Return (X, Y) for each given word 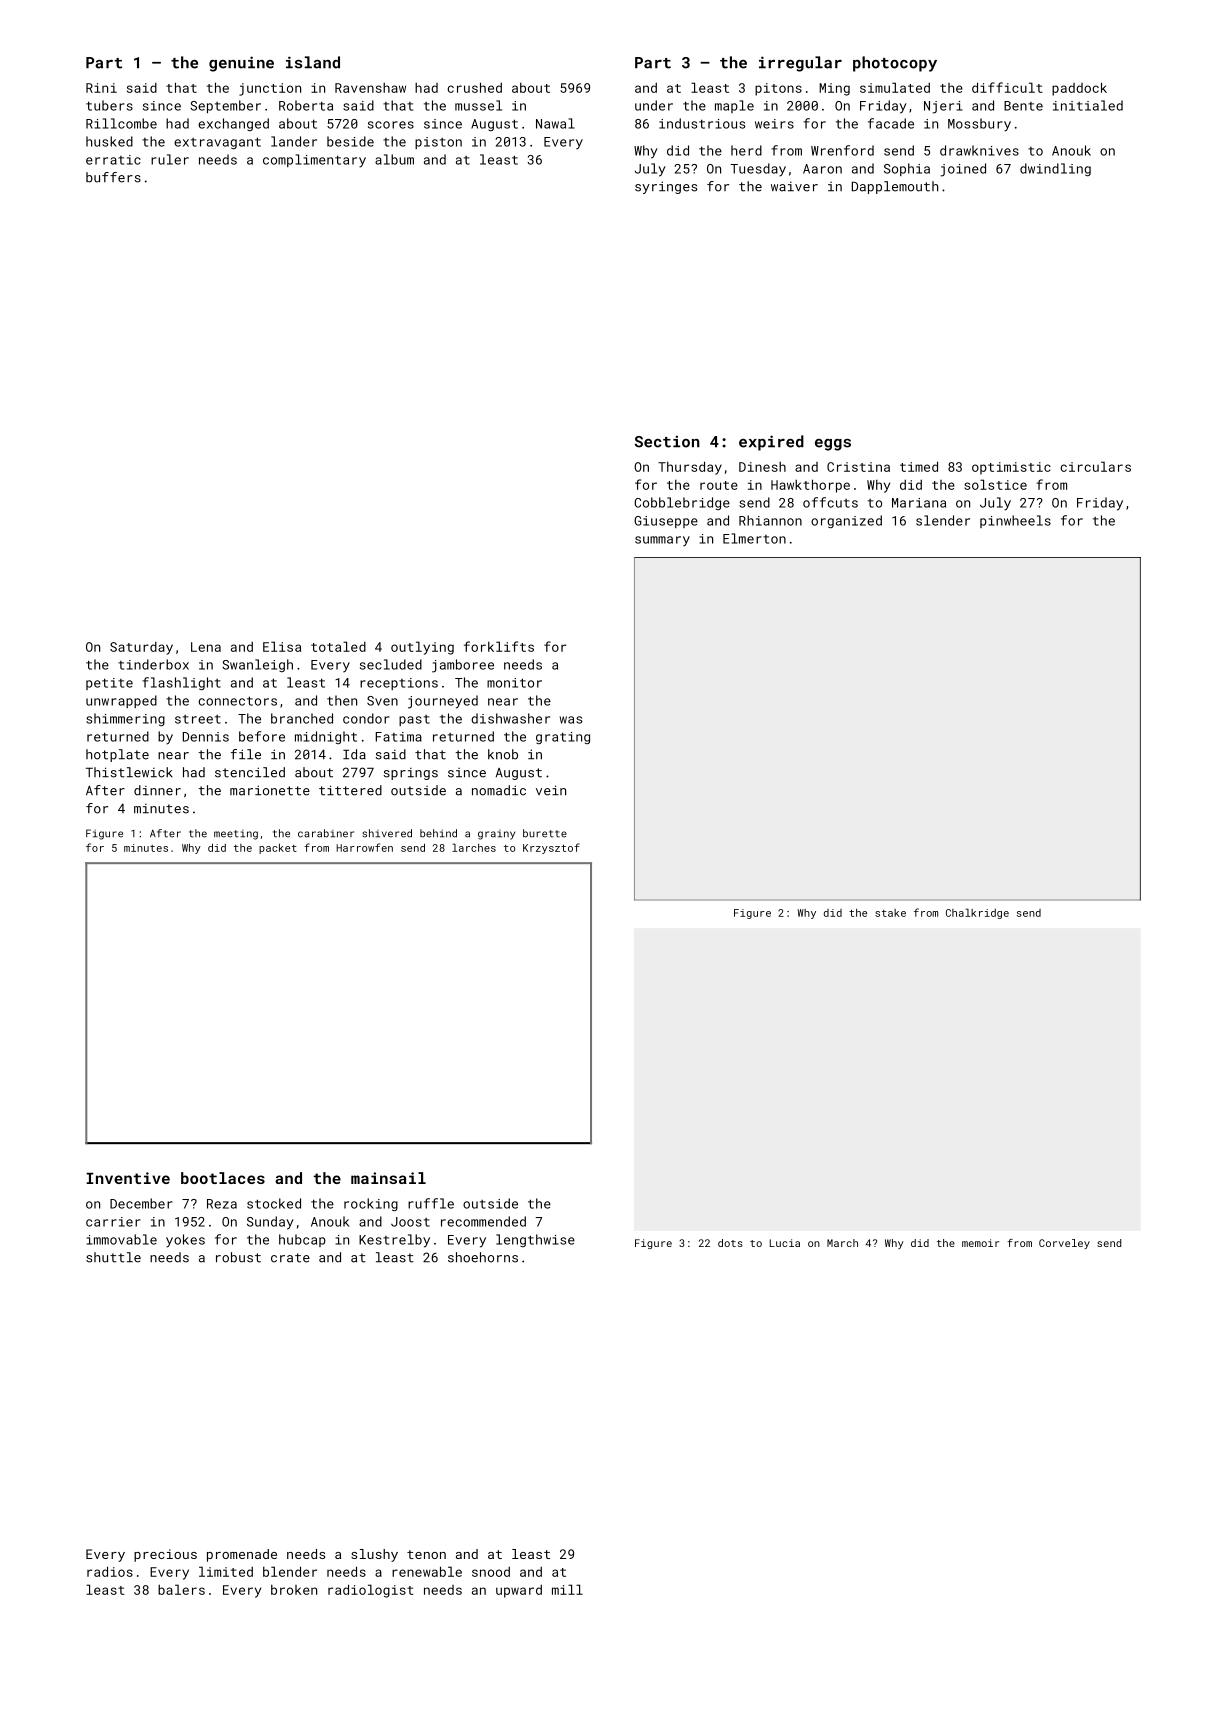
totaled (338, 646)
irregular (800, 64)
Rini (101, 88)
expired (771, 443)
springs (411, 773)
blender (290, 1571)
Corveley (1064, 1244)
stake (890, 913)
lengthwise (535, 1240)
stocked (274, 1203)
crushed (474, 87)
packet (278, 848)
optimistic (1011, 468)
